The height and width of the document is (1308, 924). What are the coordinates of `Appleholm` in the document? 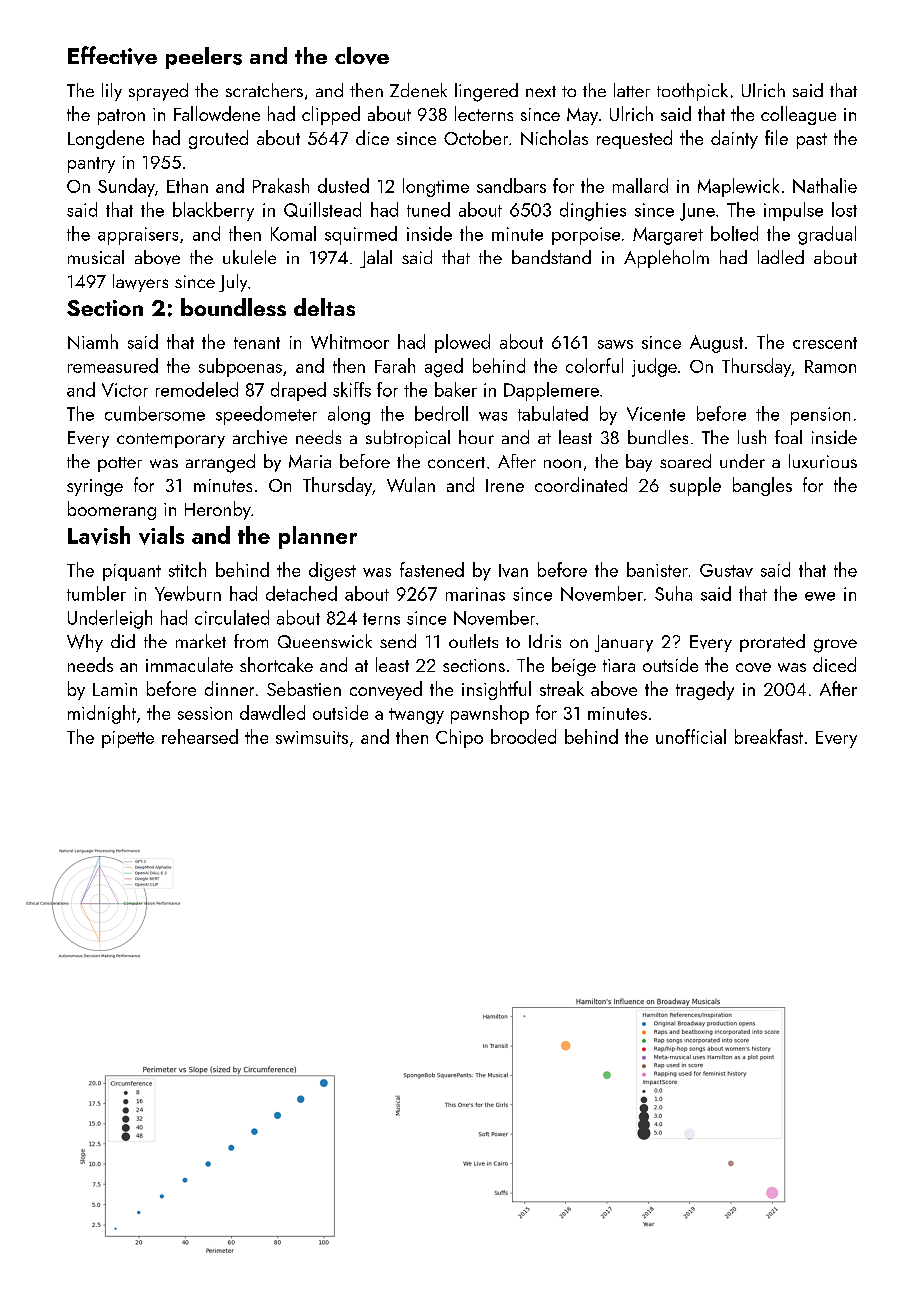 It's located at (666, 259).
